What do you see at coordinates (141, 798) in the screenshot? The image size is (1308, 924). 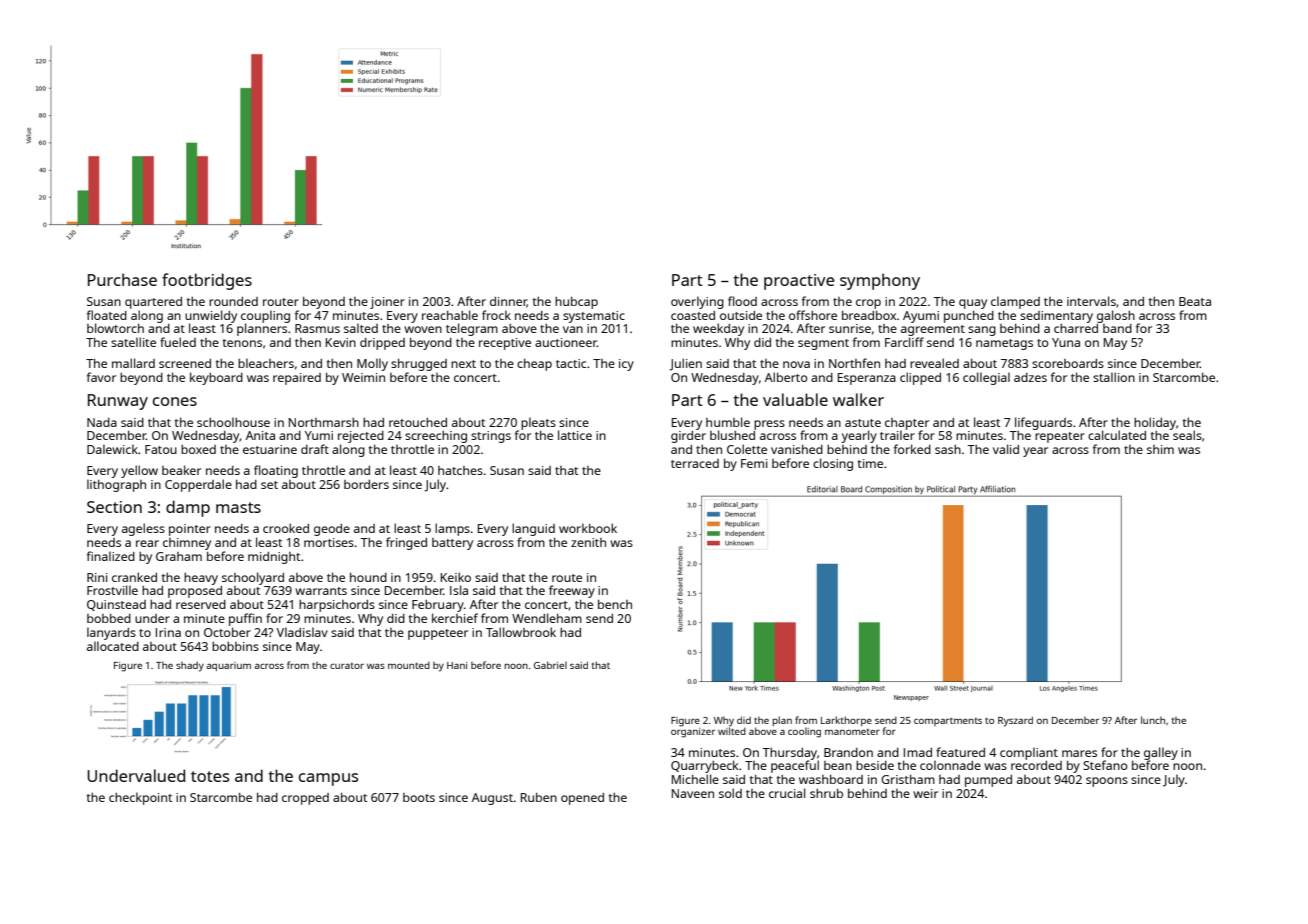 I see `checkpoint` at bounding box center [141, 798].
